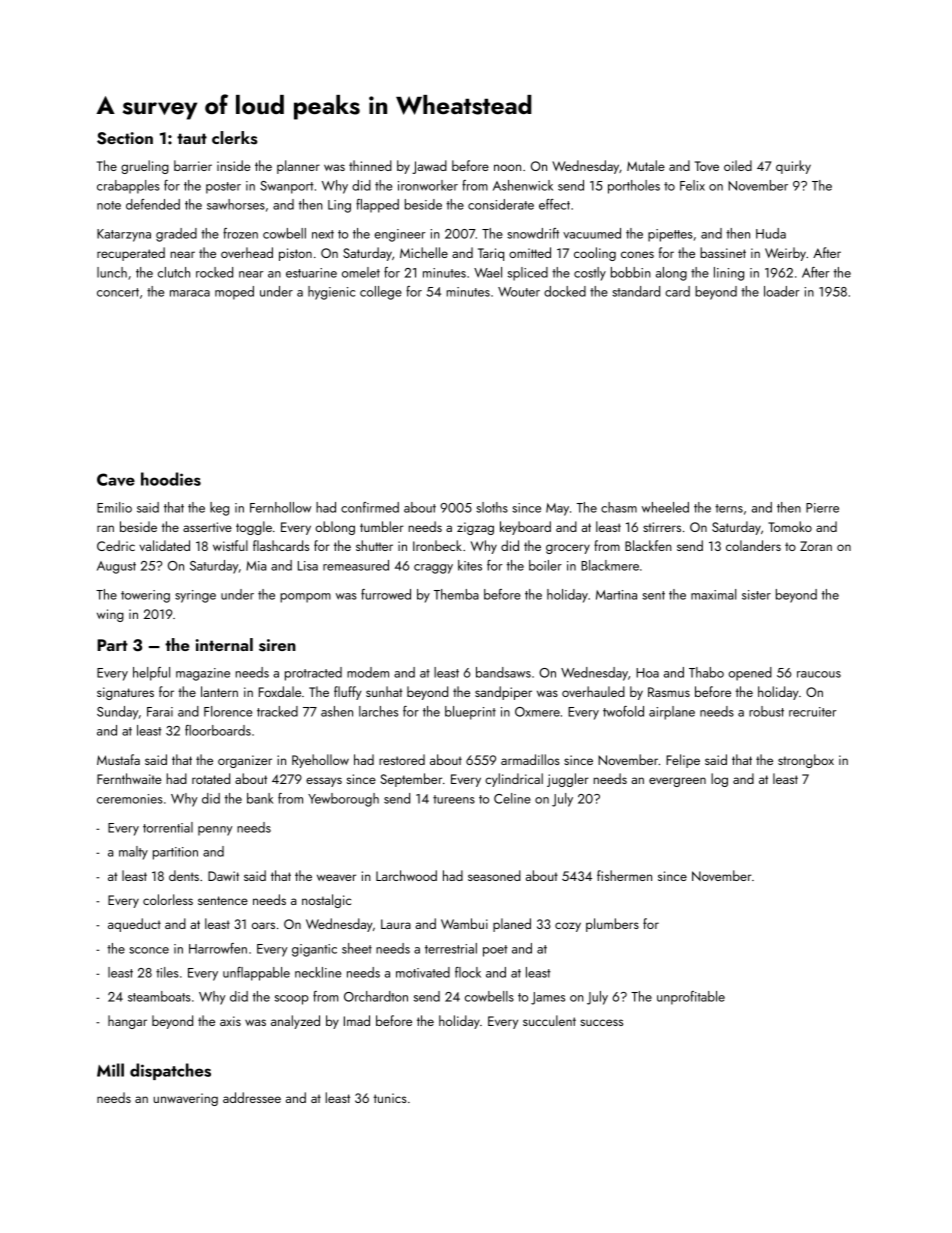  I want to click on oiled, so click(738, 165).
